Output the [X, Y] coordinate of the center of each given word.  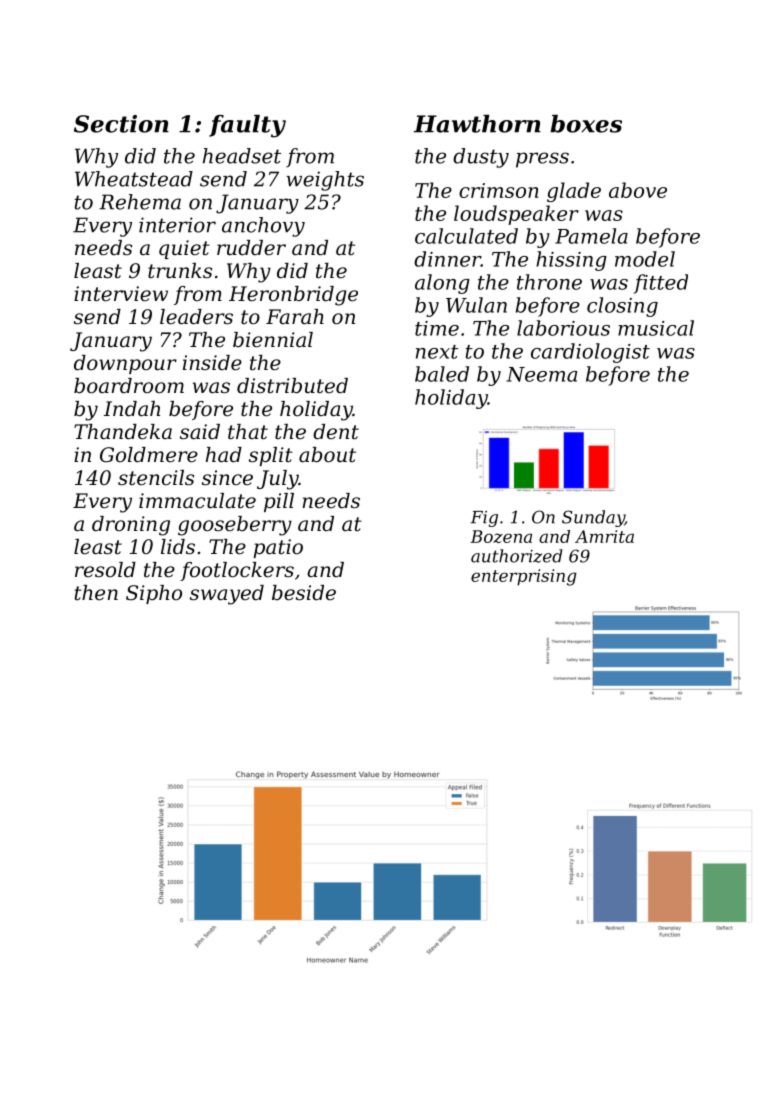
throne [549, 282]
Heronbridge [293, 296]
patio [278, 548]
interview [121, 294]
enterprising [524, 577]
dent [336, 432]
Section [121, 124]
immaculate [197, 501]
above [638, 190]
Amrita [604, 536]
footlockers [237, 571]
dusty [481, 158]
